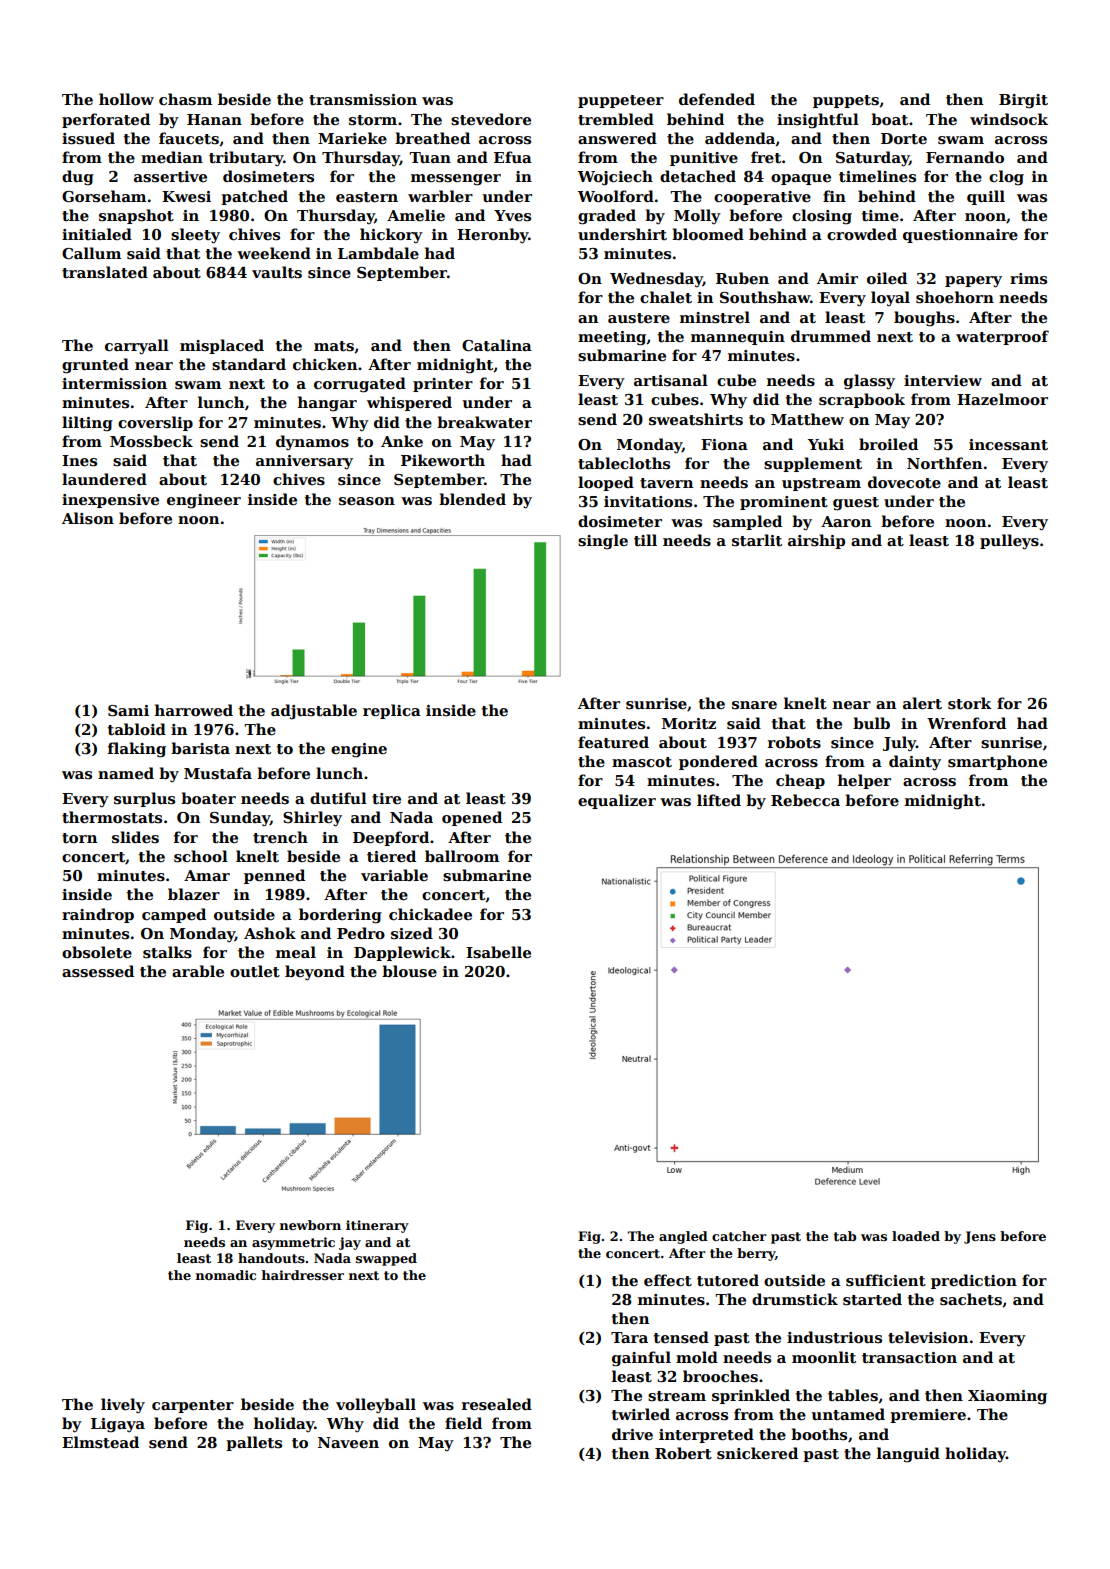 The image size is (1110, 1569). I want to click on opened, so click(472, 818).
